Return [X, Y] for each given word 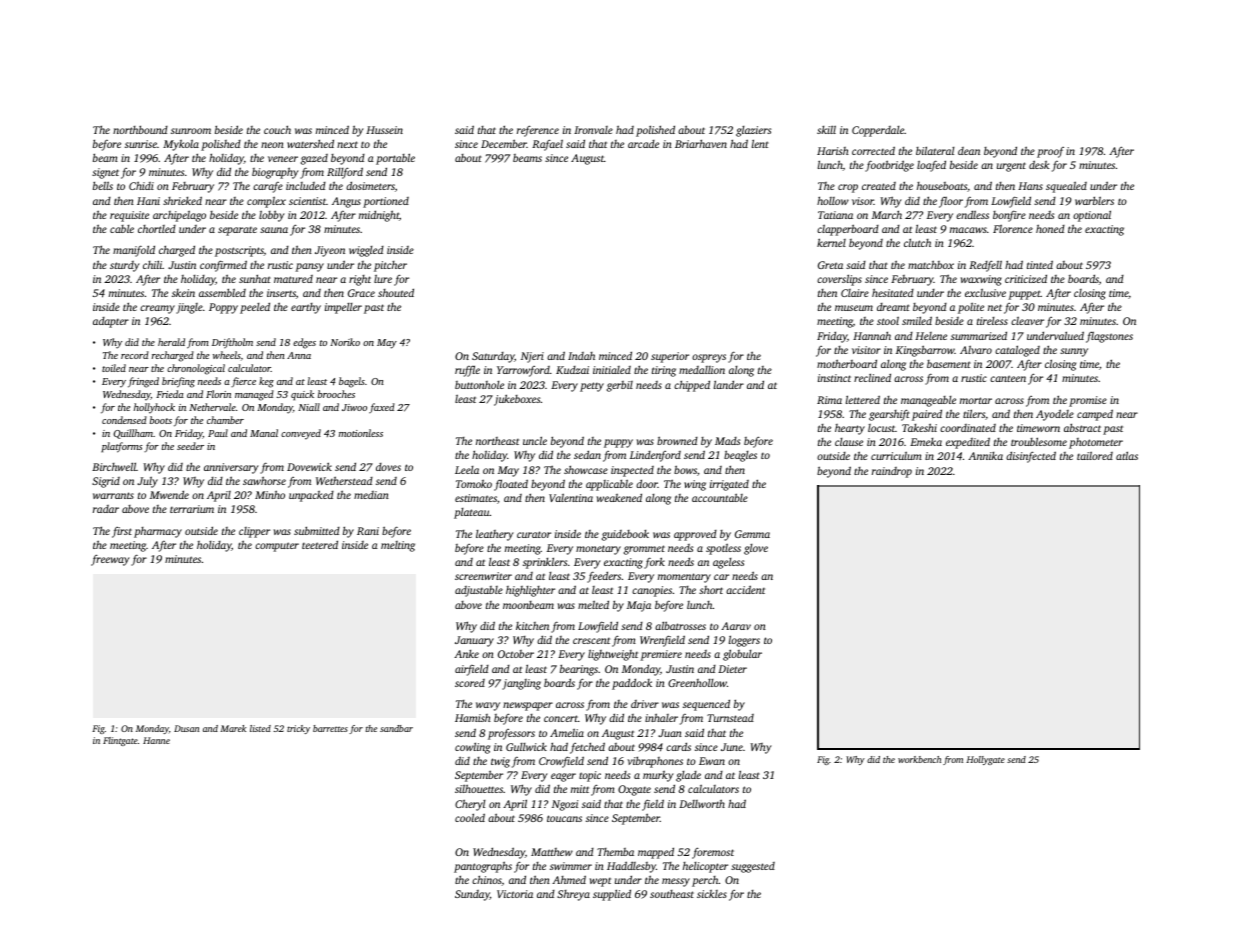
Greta [830, 265]
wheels [227, 355]
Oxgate [634, 790]
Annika [985, 456]
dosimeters [370, 185]
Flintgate [120, 741]
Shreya [573, 895]
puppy [618, 443]
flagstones [1109, 337]
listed [260, 728]
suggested [753, 867]
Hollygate [985, 760]
